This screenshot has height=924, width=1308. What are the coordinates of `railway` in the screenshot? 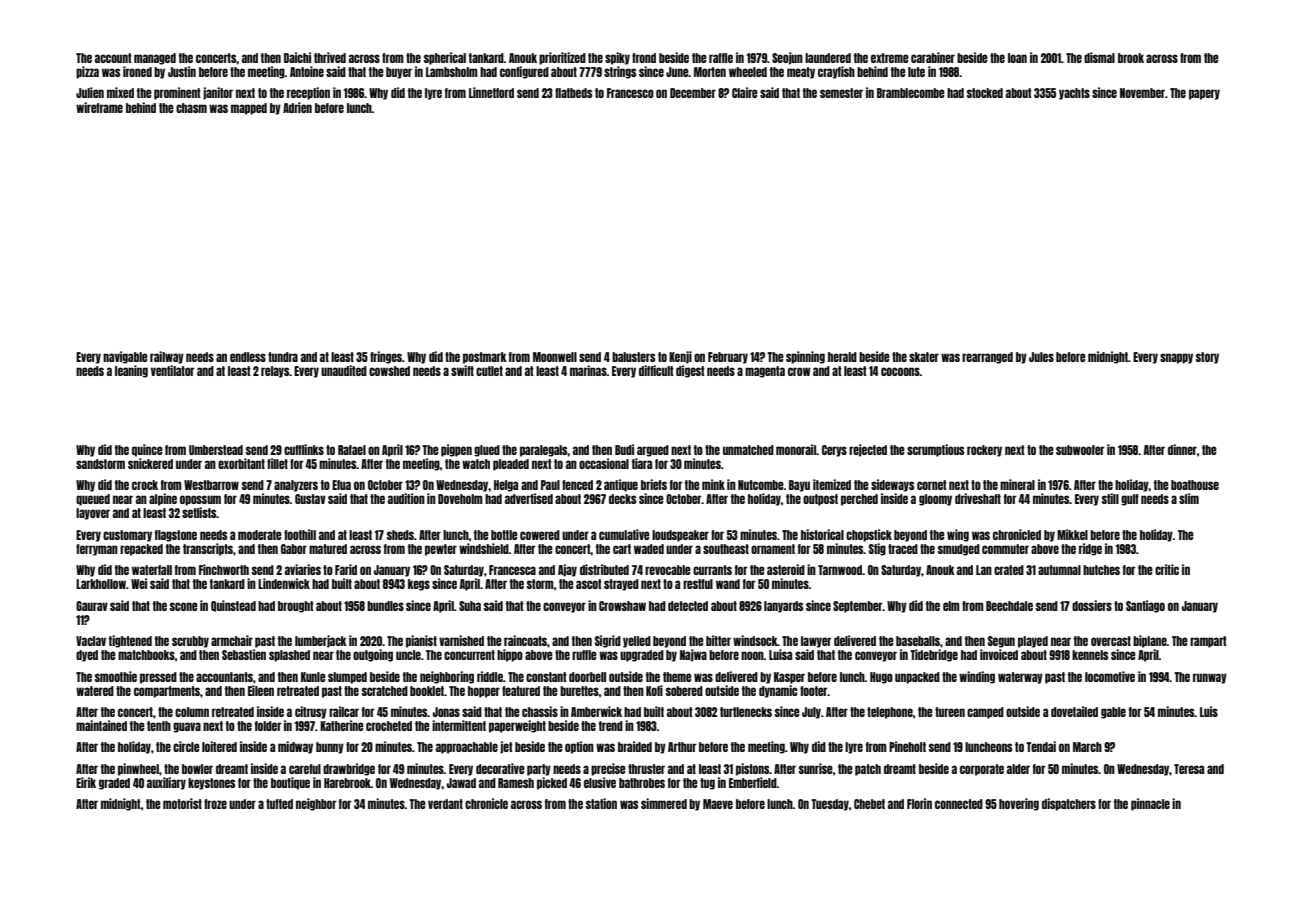 It's located at (167, 357).
